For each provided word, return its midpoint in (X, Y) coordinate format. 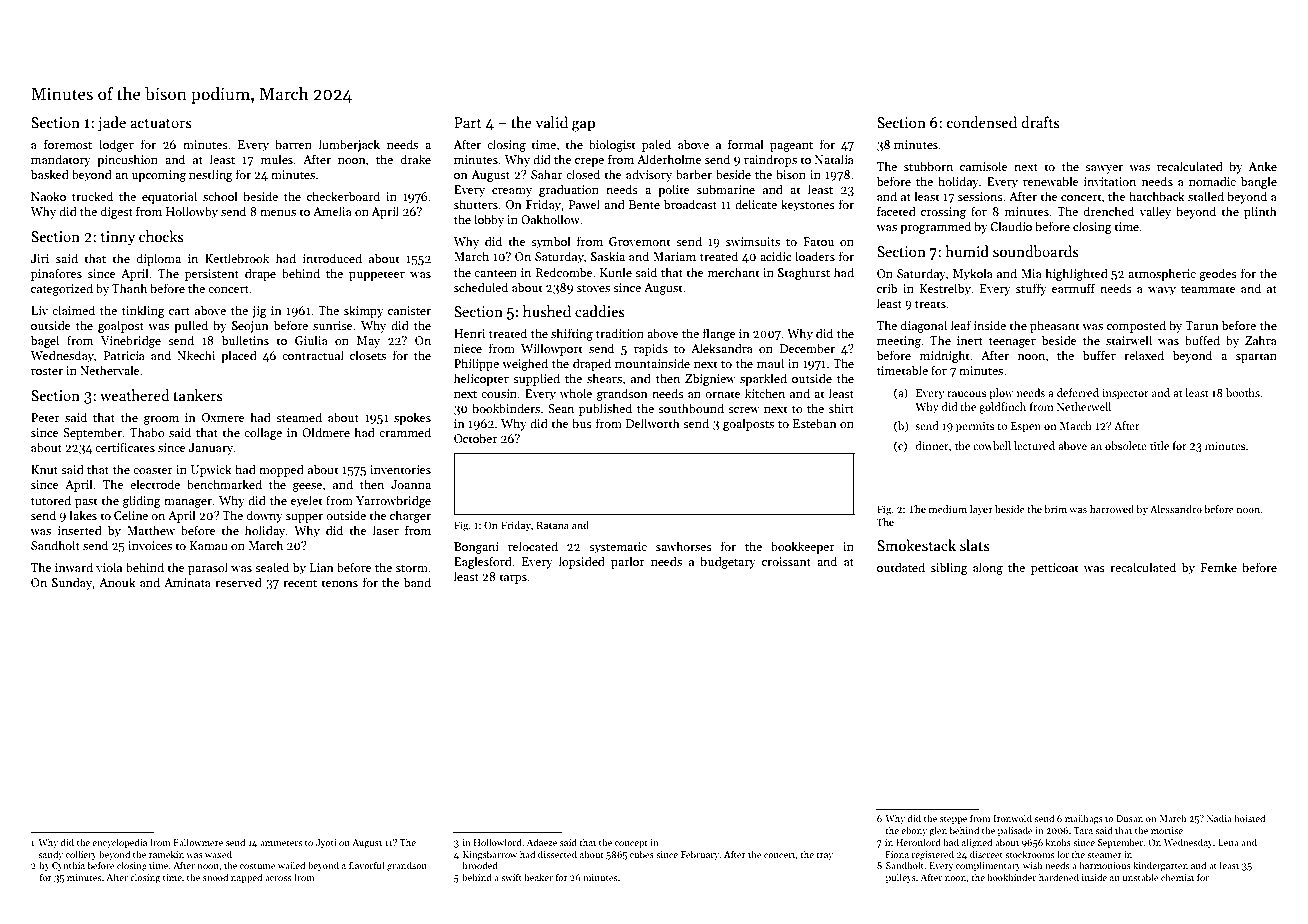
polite (674, 190)
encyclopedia (119, 843)
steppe (953, 820)
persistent (212, 275)
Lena (1228, 842)
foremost (68, 144)
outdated (901, 567)
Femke (1219, 567)
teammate (1208, 289)
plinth (1260, 212)
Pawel (584, 204)
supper (304, 518)
